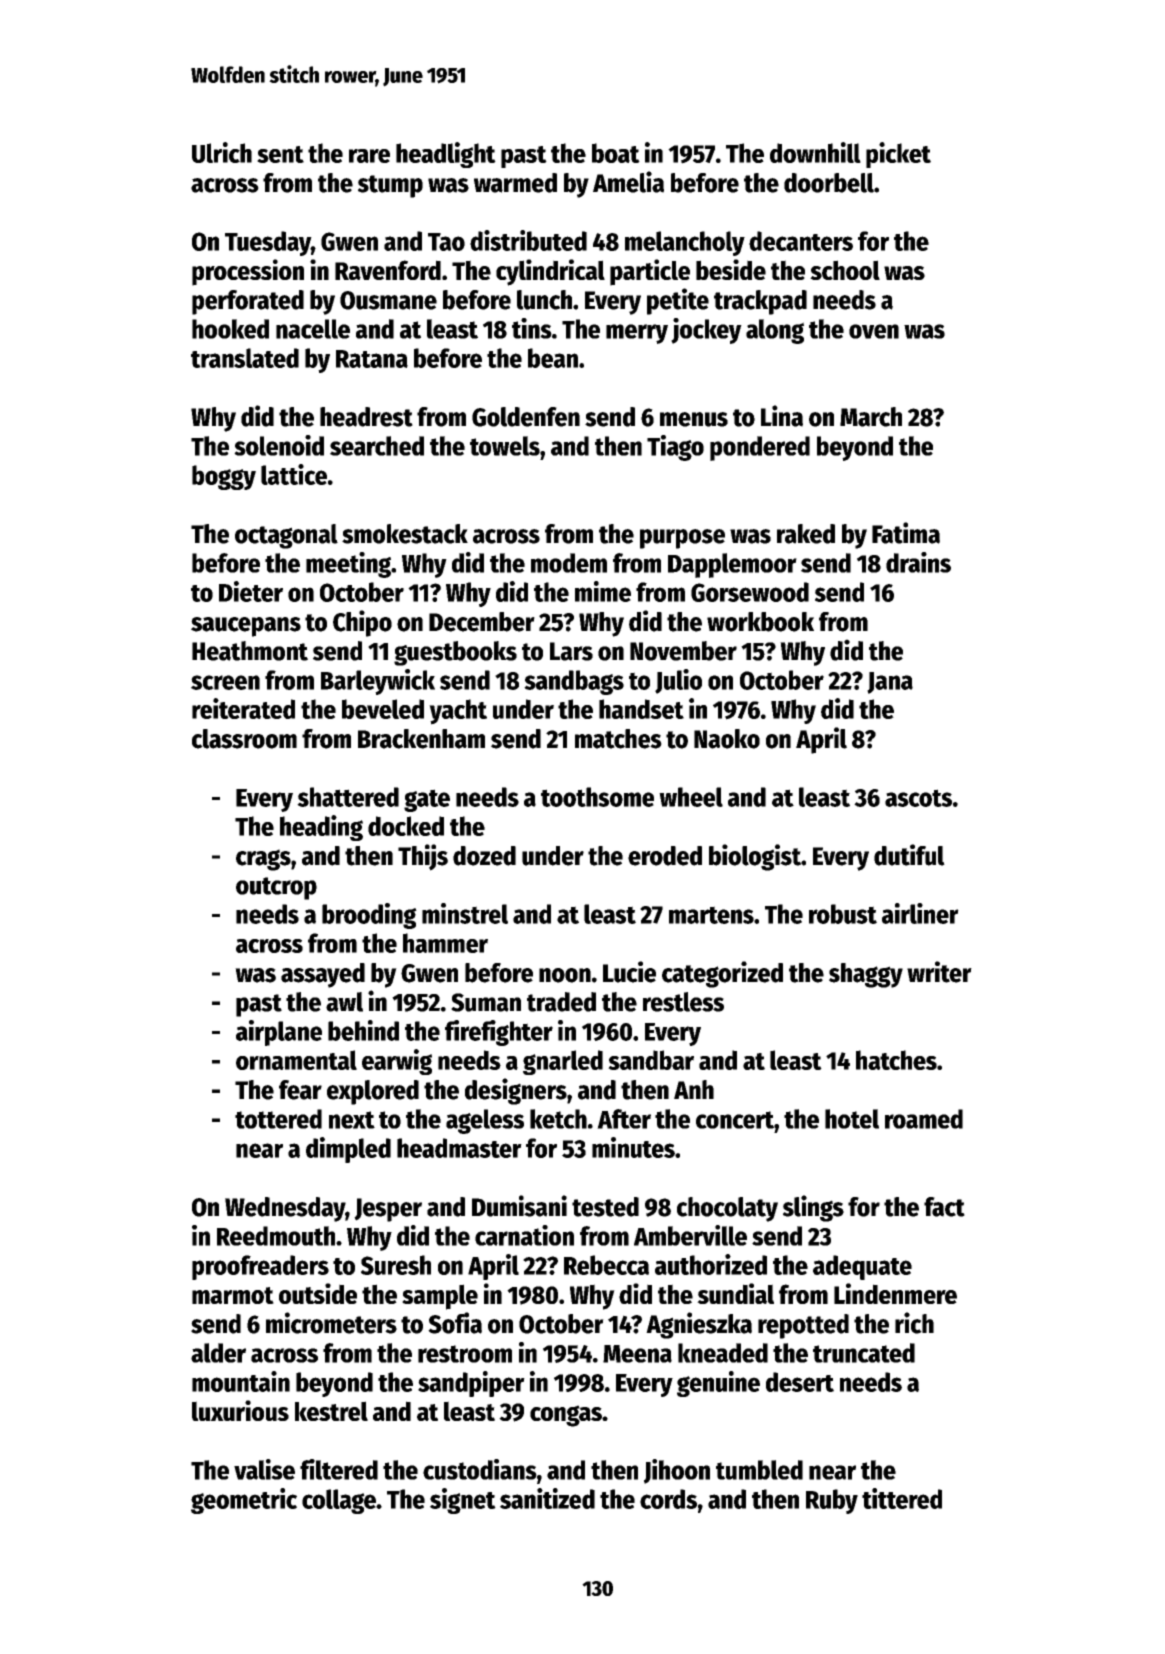  Describe the element at coordinates (455, 1323) in the screenshot. I see `Sofia` at that location.
